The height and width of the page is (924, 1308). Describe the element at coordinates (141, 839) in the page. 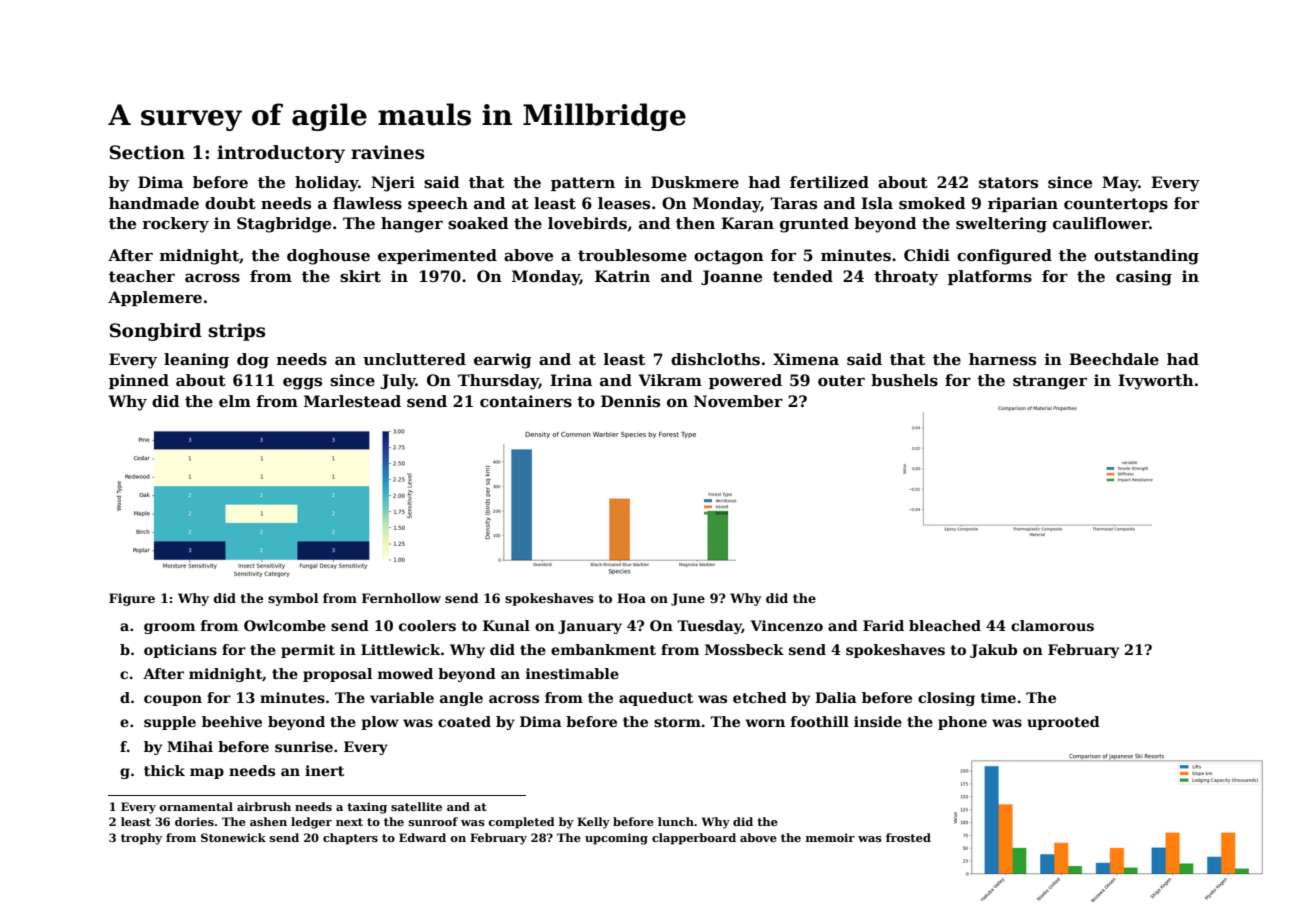

I see `trophy` at that location.
